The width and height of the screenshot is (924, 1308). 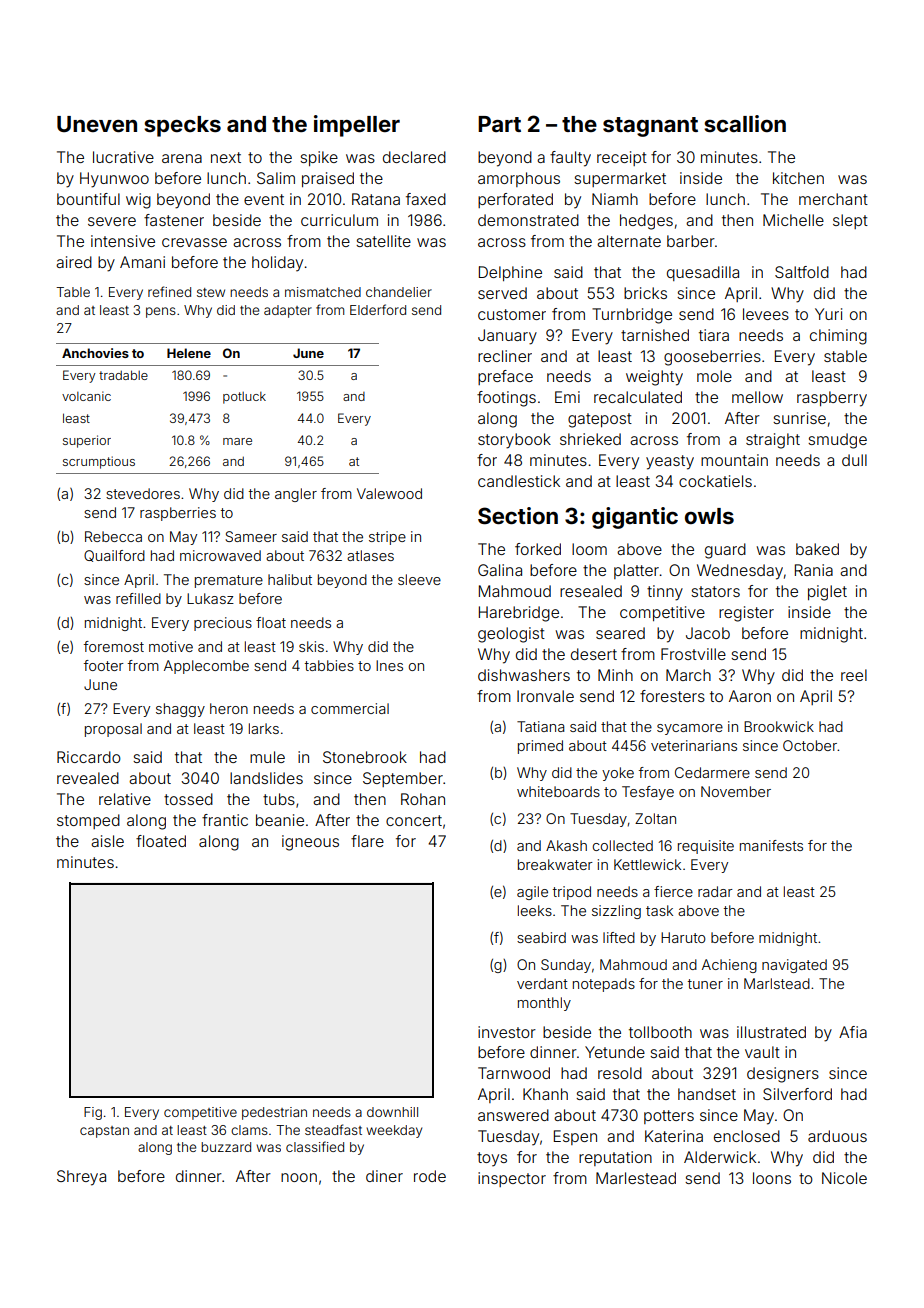 What do you see at coordinates (87, 441) in the screenshot?
I see `superior` at bounding box center [87, 441].
